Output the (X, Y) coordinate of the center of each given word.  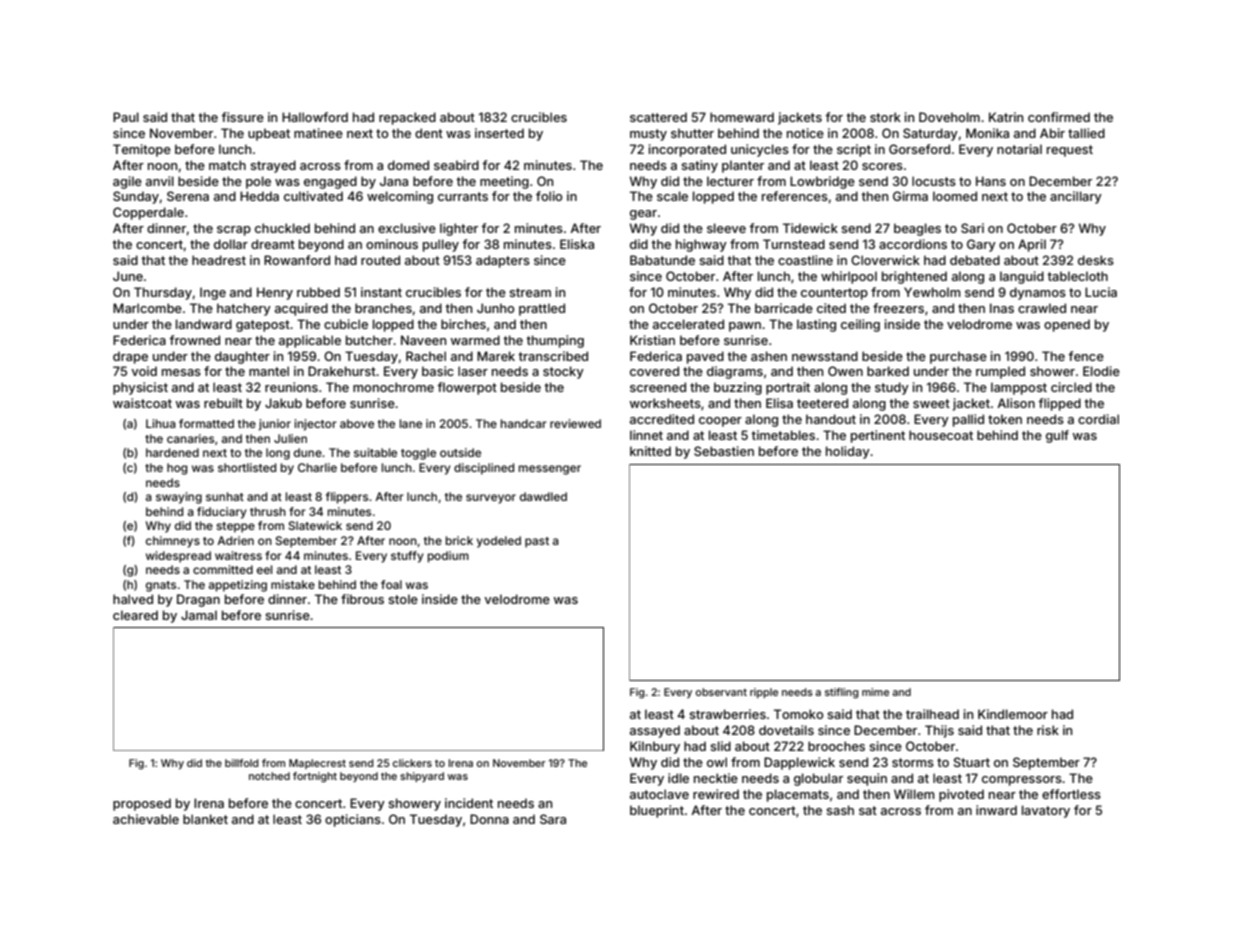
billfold (242, 763)
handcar (524, 423)
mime (875, 692)
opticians (353, 820)
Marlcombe (147, 308)
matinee (318, 133)
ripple (764, 693)
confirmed (1059, 117)
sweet (931, 403)
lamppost (1019, 388)
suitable (375, 452)
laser (473, 371)
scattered (658, 117)
